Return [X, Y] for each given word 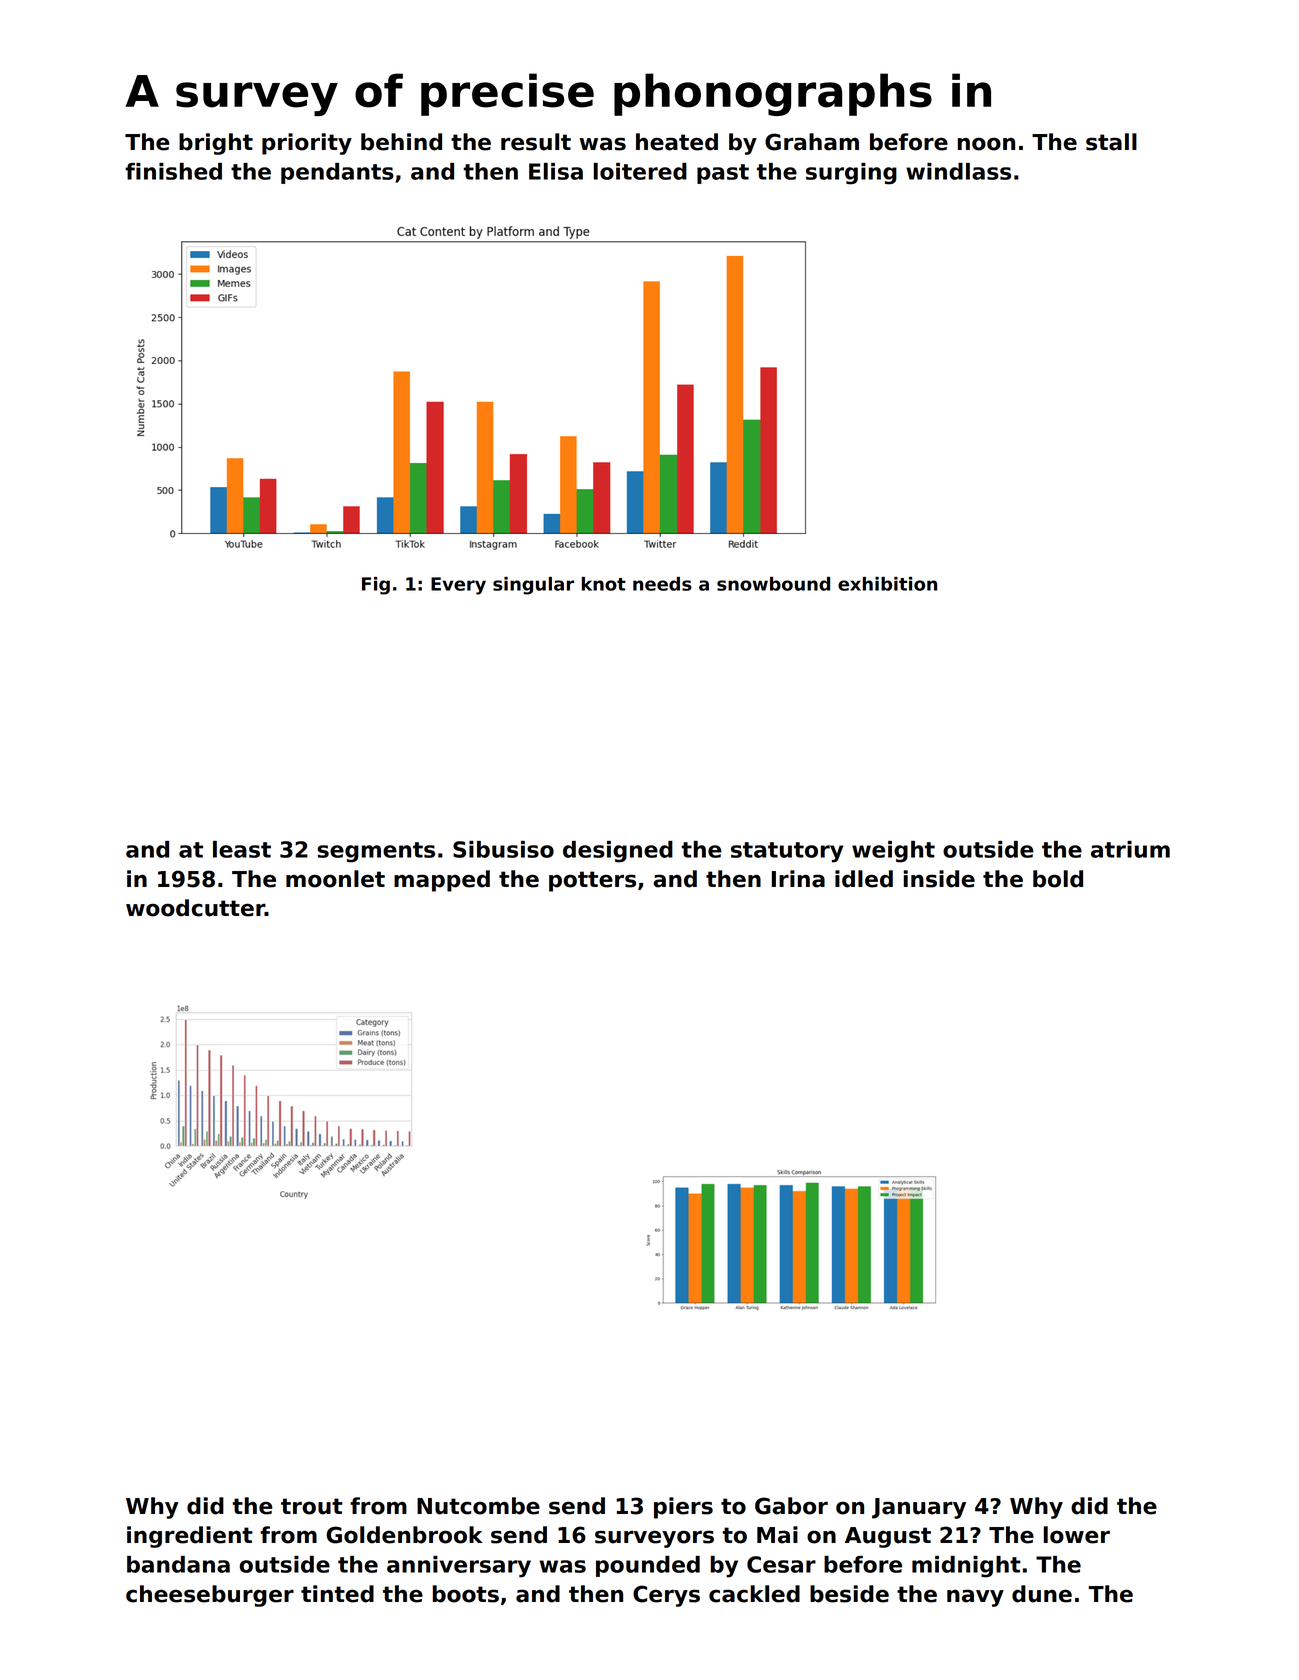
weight [893, 852]
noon [986, 144]
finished [173, 171]
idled [864, 879]
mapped [442, 881]
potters [592, 881]
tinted [337, 1594]
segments [376, 852]
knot [604, 584]
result [536, 142]
